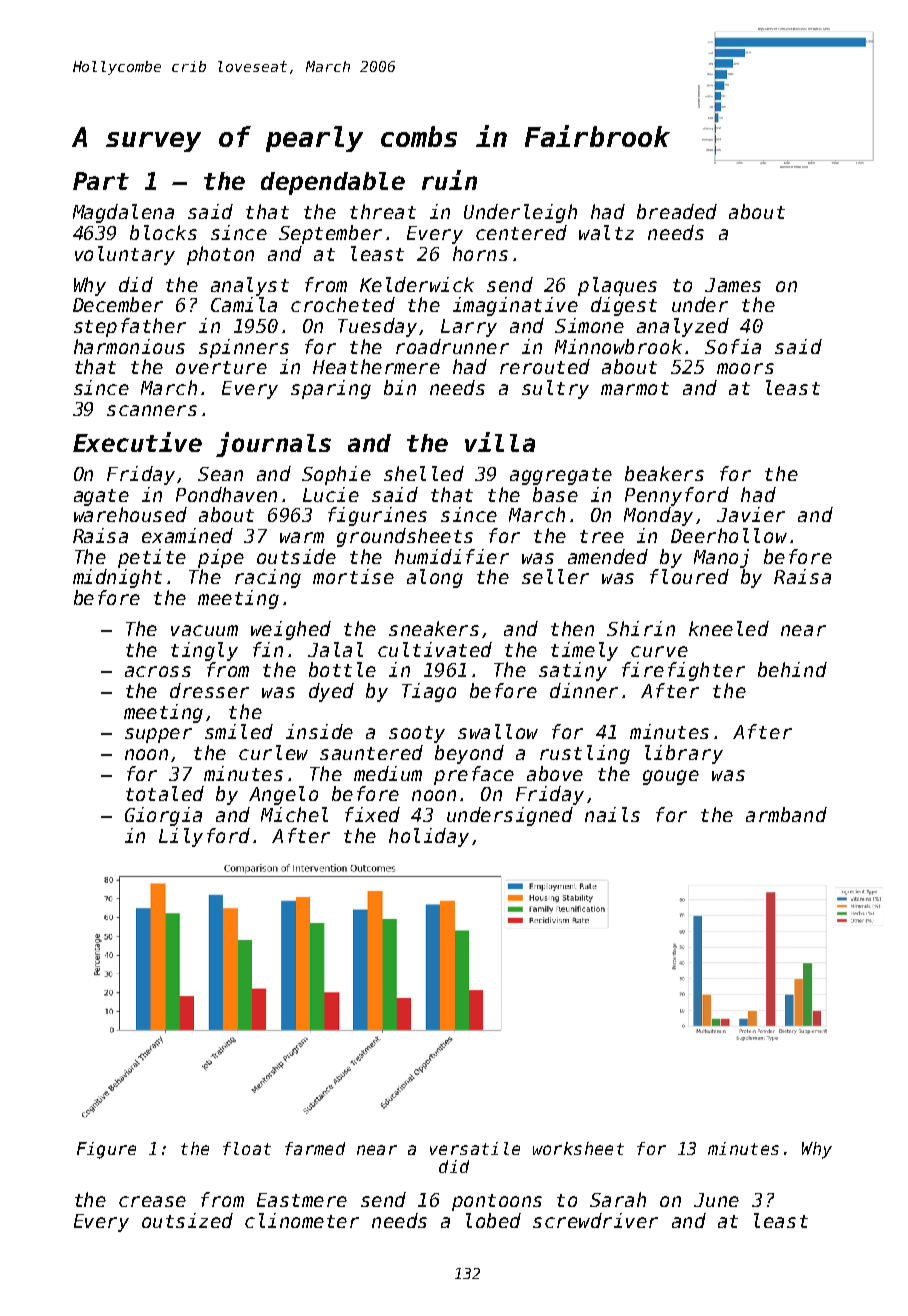  Describe the element at coordinates (268, 578) in the screenshot. I see `racing` at that location.
